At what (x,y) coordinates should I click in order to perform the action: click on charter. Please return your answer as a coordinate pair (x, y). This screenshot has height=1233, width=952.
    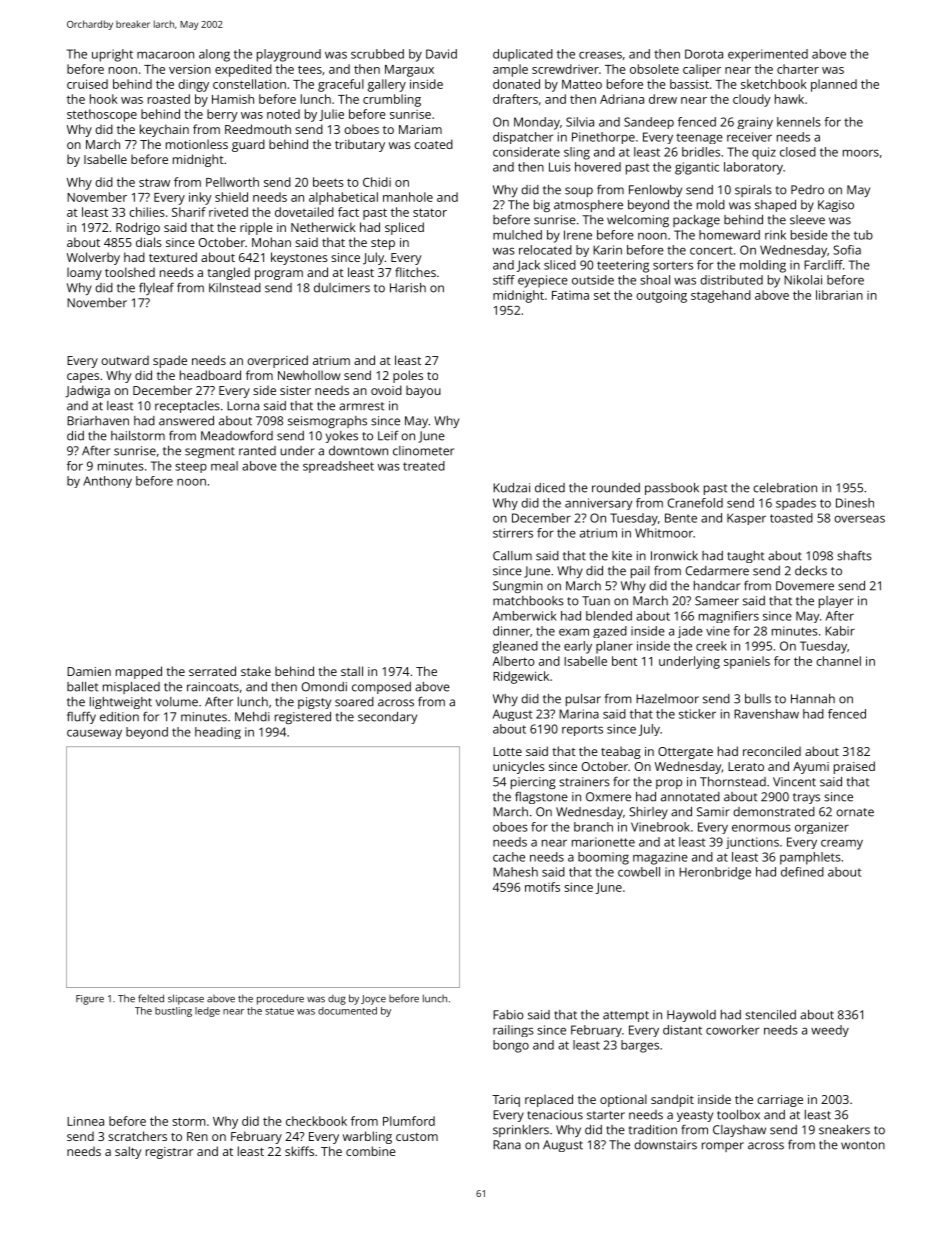
    Looking at the image, I should click on (798, 69).
